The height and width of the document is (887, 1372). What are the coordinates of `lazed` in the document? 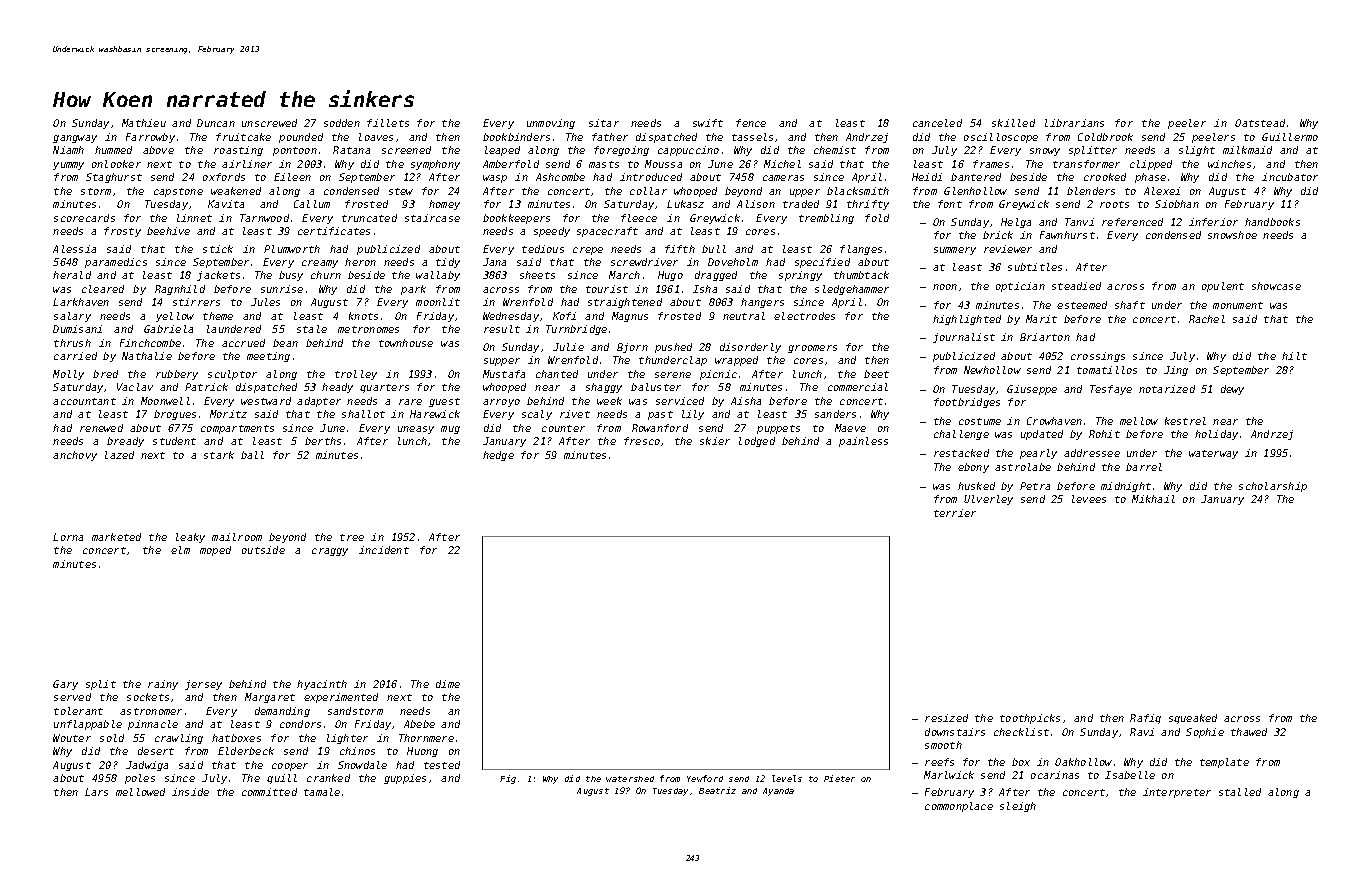 It's located at (119, 455).
